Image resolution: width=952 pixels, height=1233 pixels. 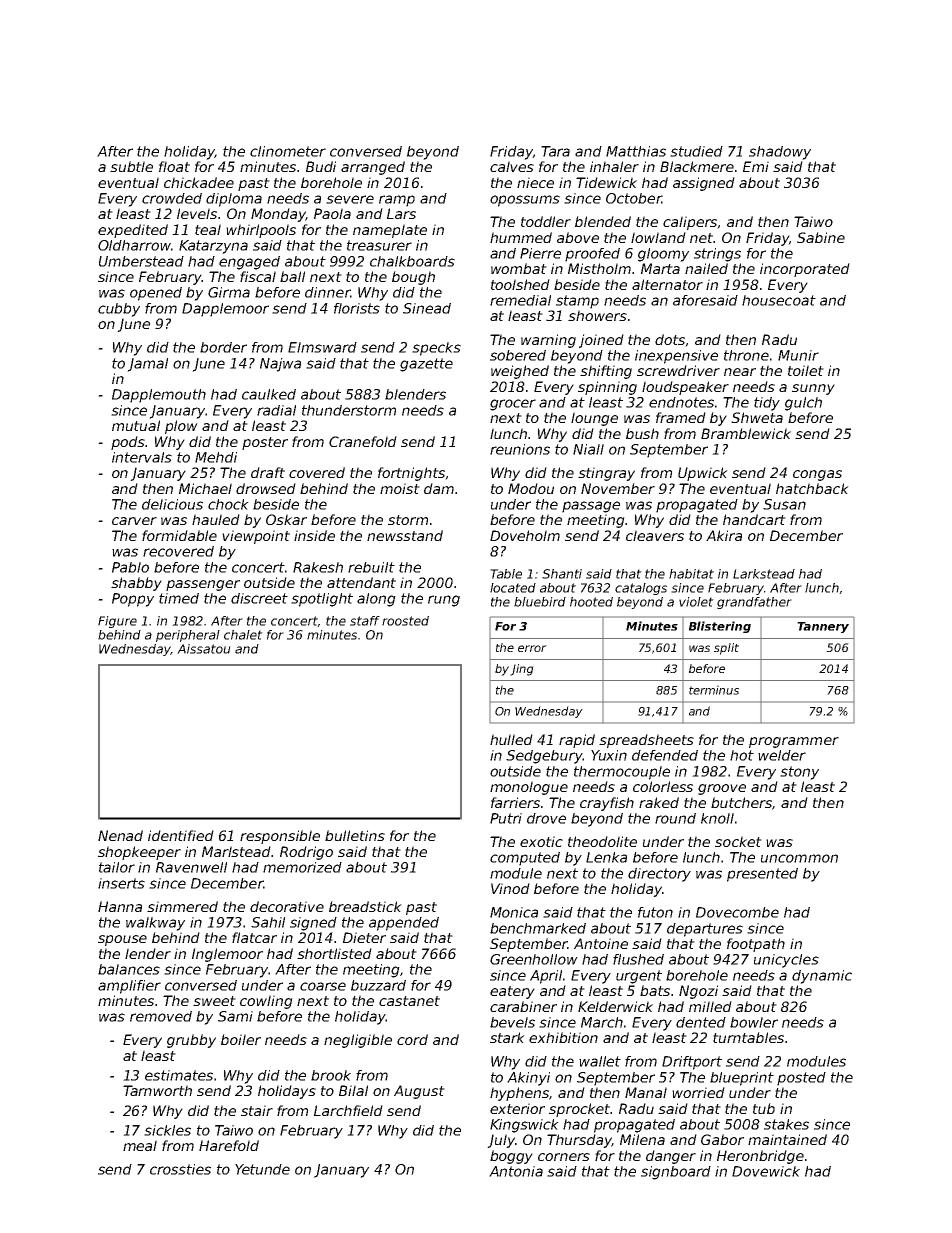 I want to click on dynamic, so click(x=822, y=977).
